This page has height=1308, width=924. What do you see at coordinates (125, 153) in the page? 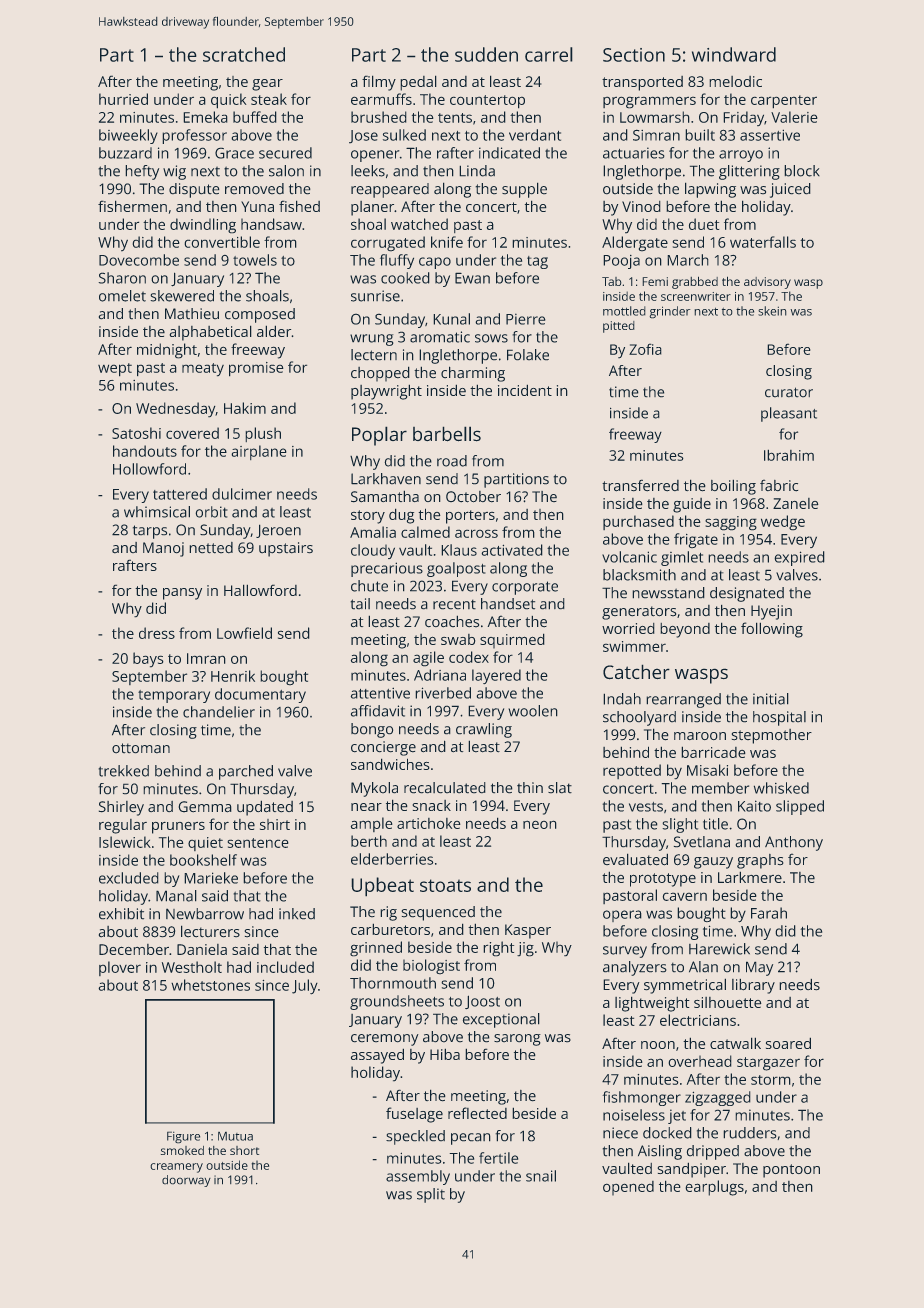
I see `buzzard` at bounding box center [125, 153].
